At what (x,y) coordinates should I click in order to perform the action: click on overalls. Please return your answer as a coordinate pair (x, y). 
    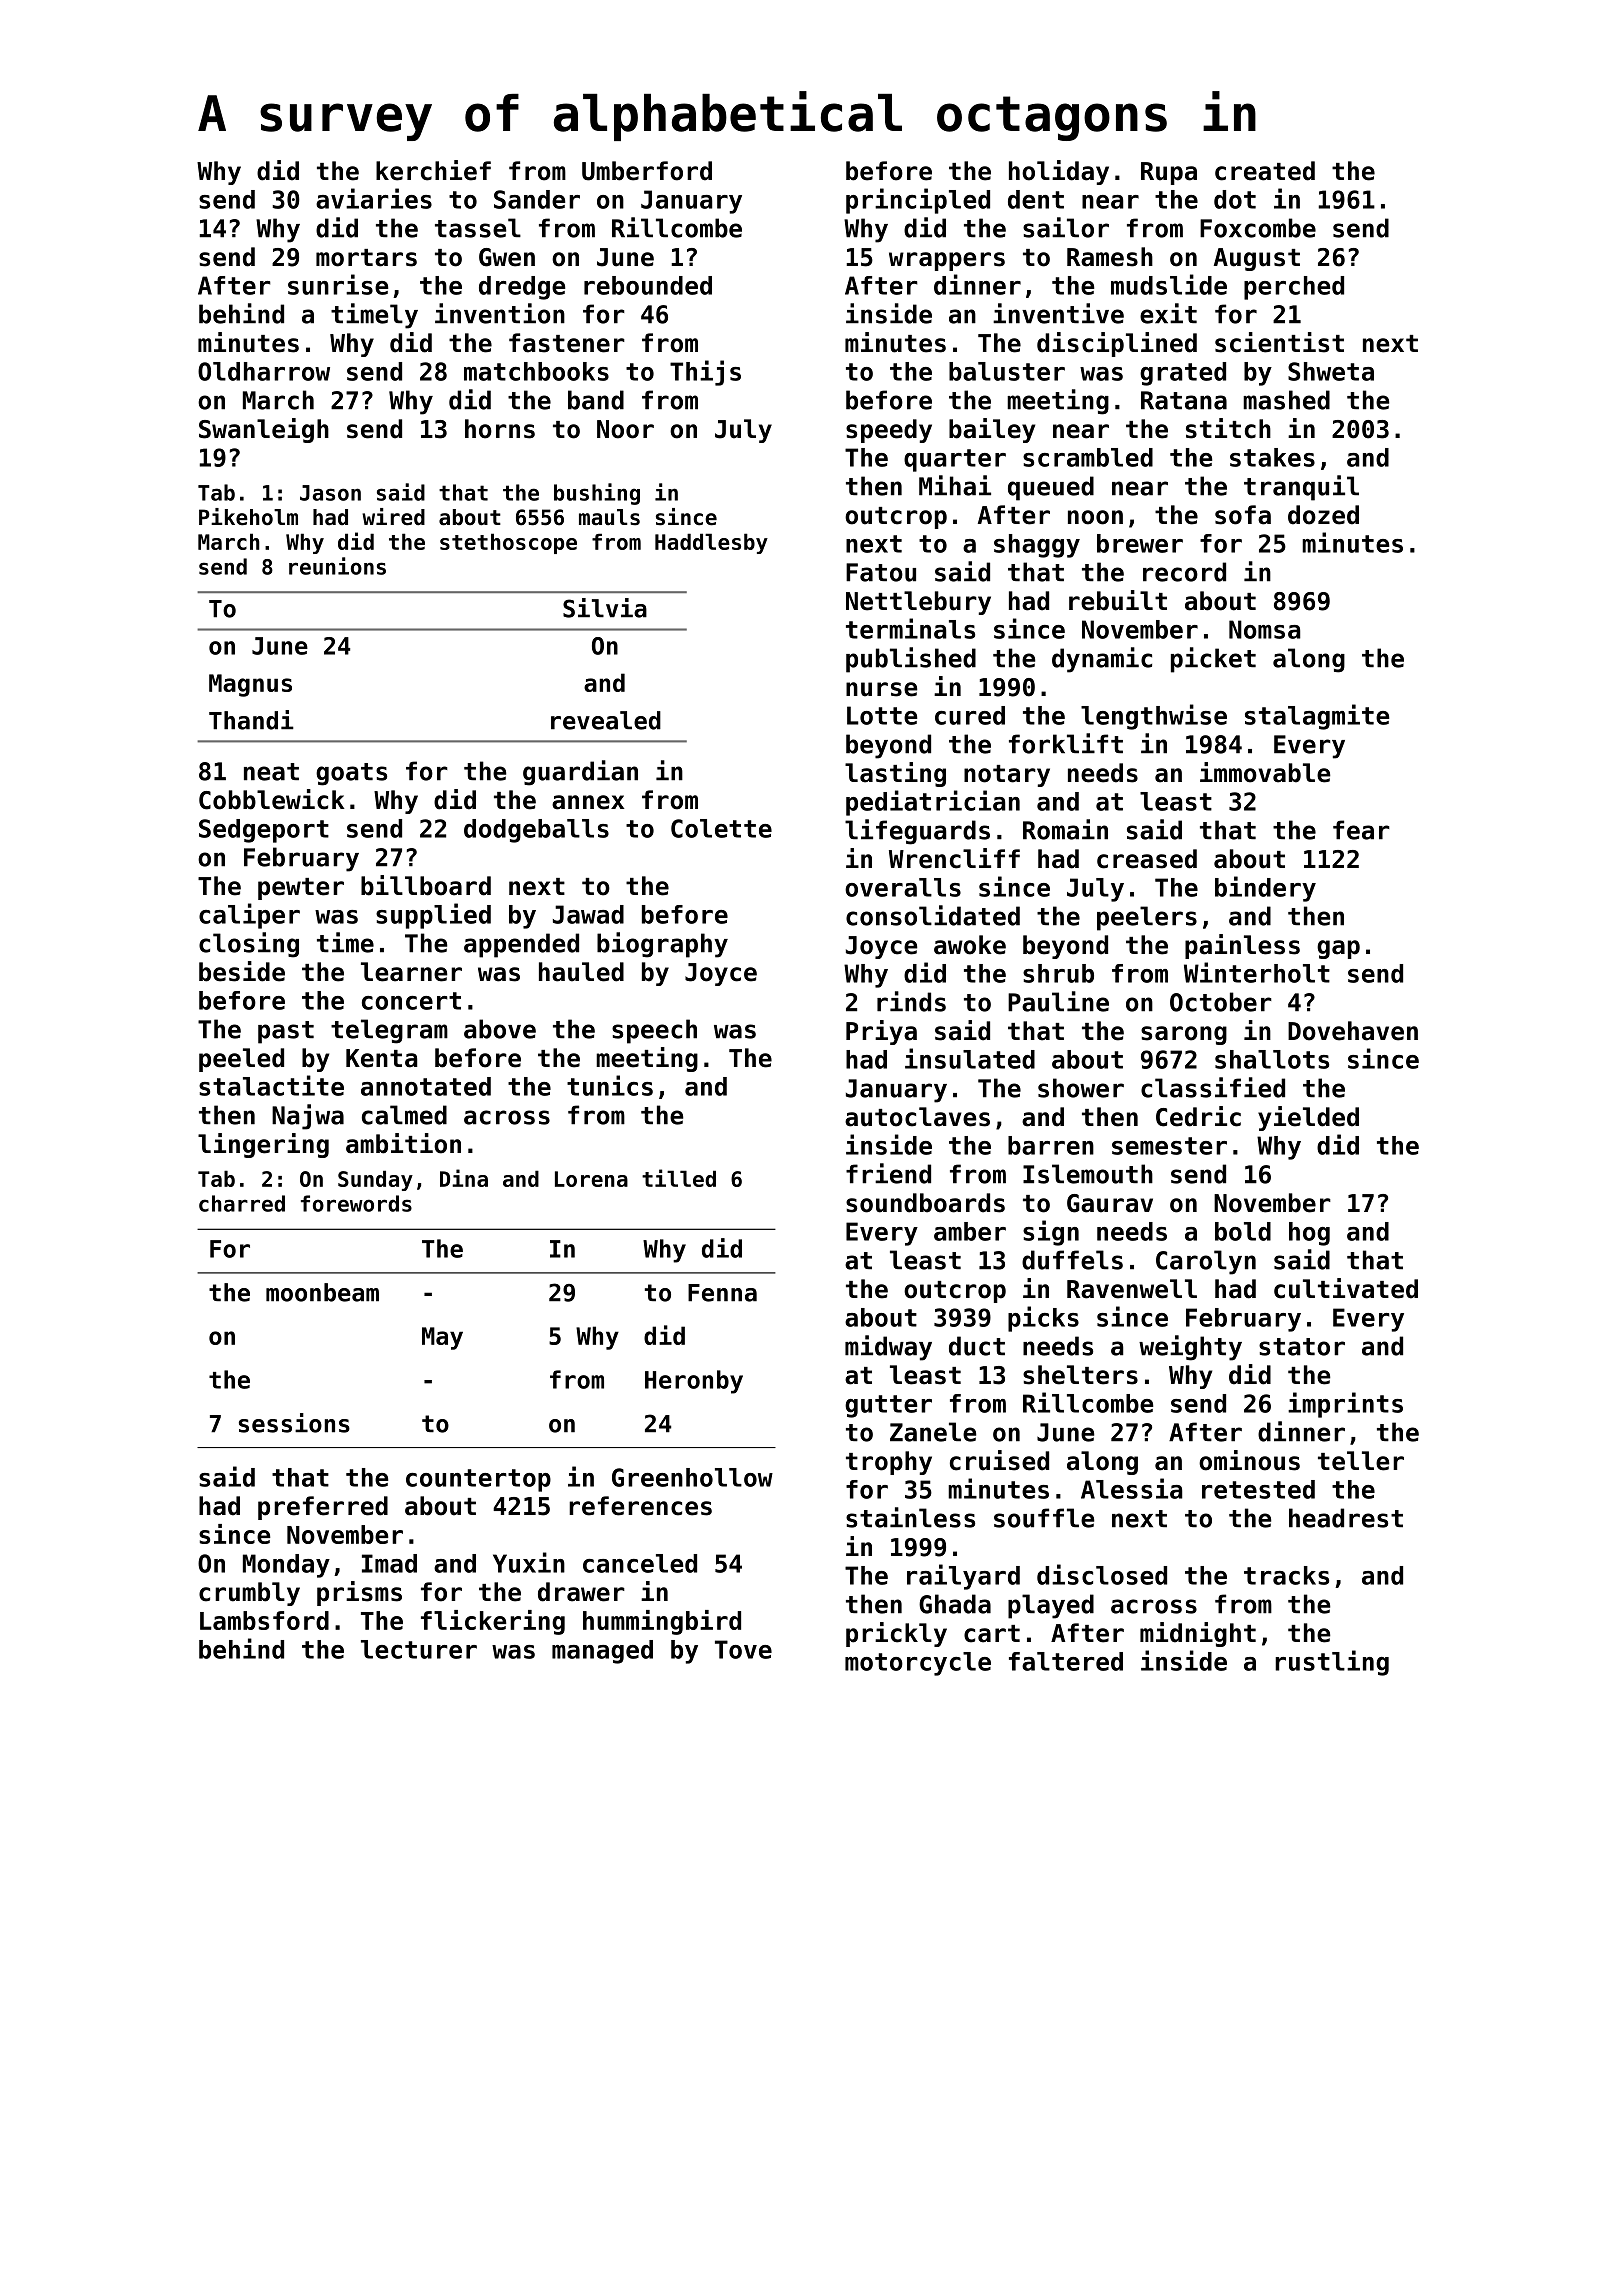
    Looking at the image, I should click on (903, 887).
